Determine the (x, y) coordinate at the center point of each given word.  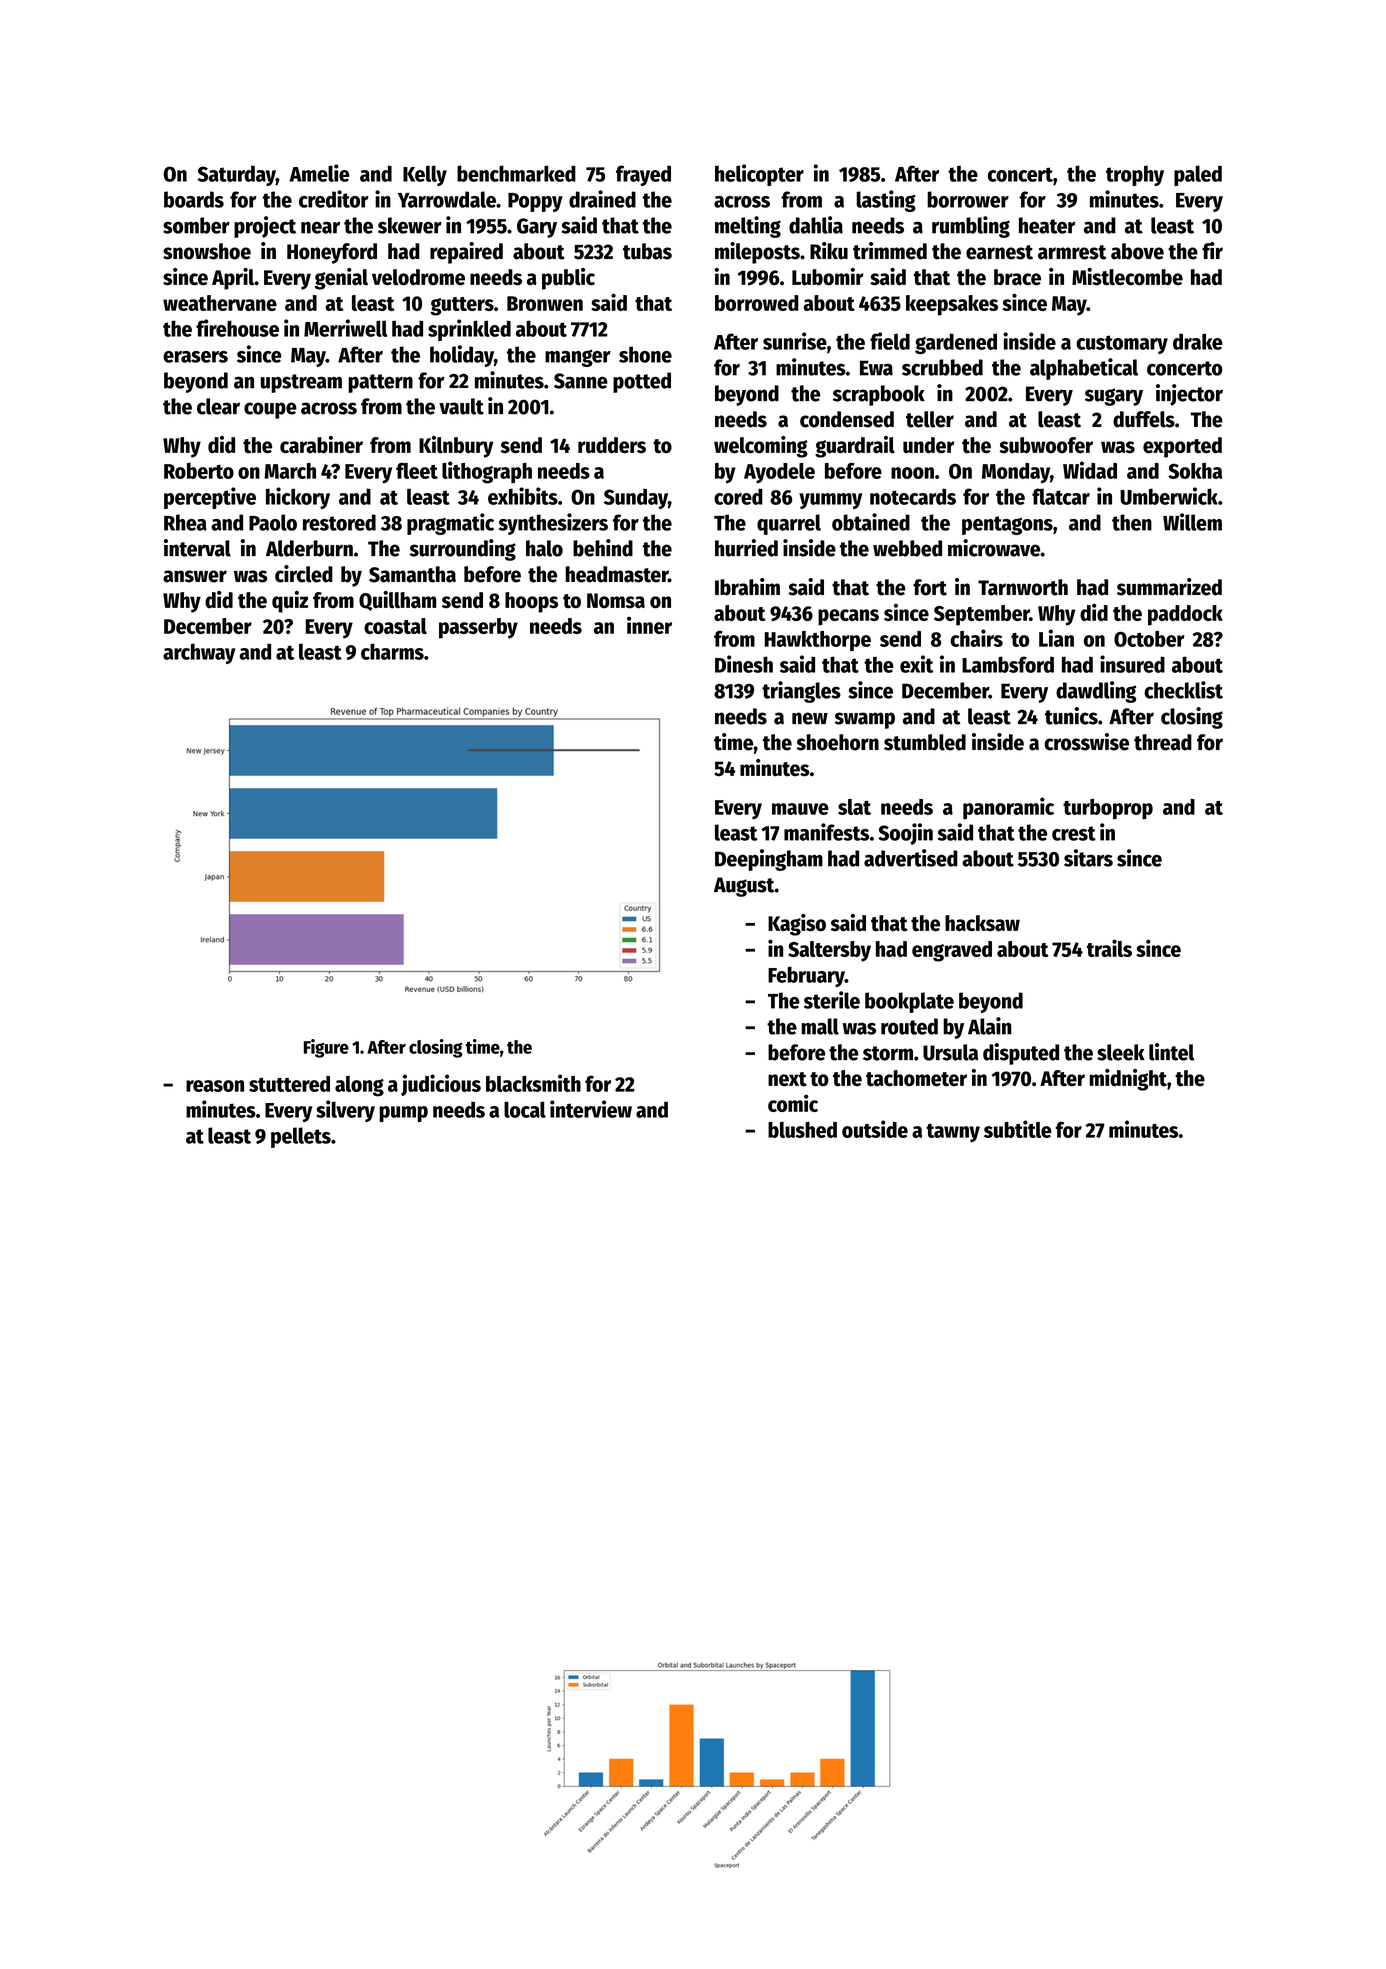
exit (916, 664)
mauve (800, 809)
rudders (612, 445)
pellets (301, 1137)
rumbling (971, 227)
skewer (410, 225)
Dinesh (744, 664)
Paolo (273, 522)
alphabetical (1084, 369)
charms (392, 651)
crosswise (1086, 742)
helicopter (759, 175)
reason (215, 1086)
